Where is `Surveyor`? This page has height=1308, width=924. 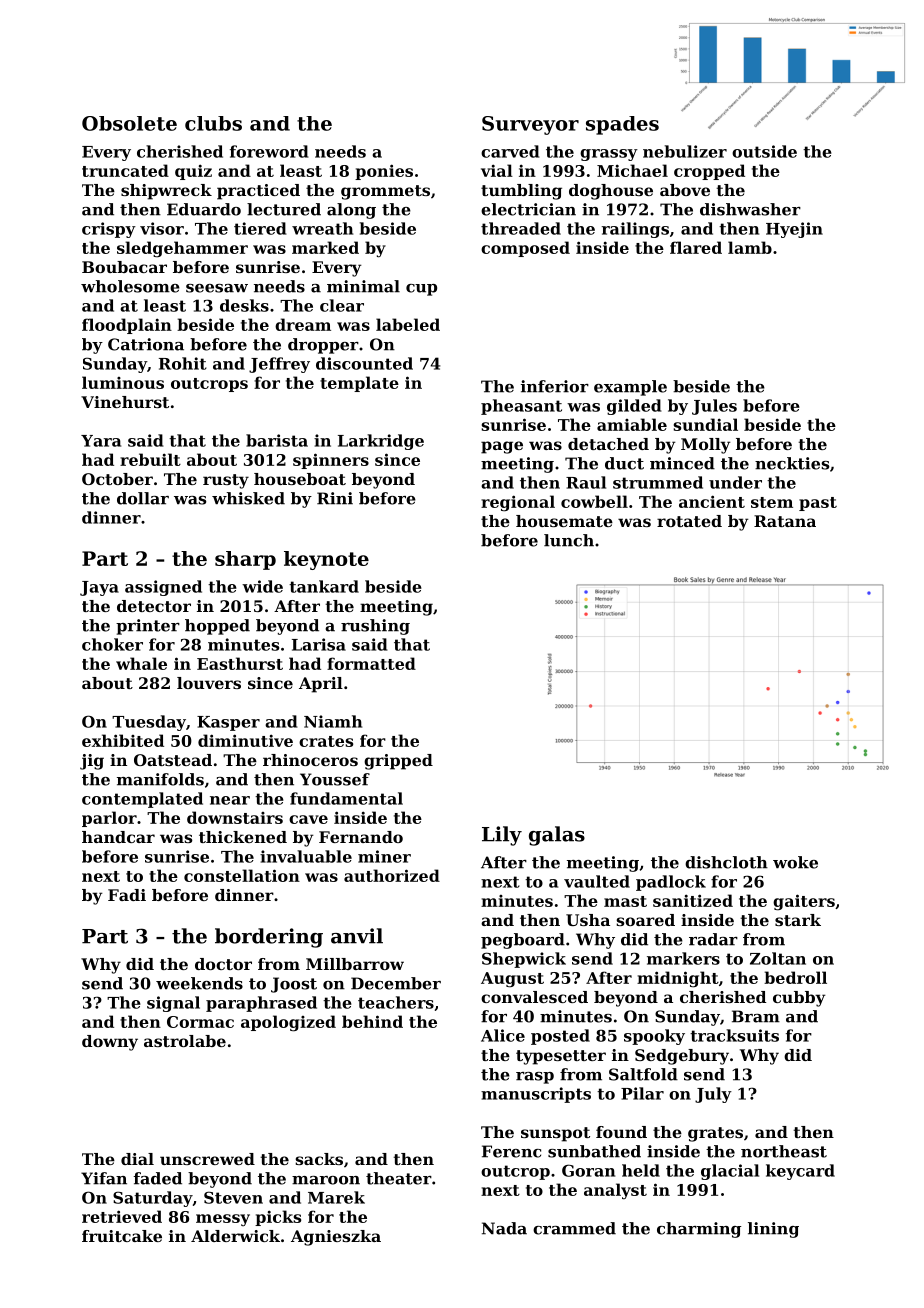
Surveyor is located at coordinates (530, 125).
